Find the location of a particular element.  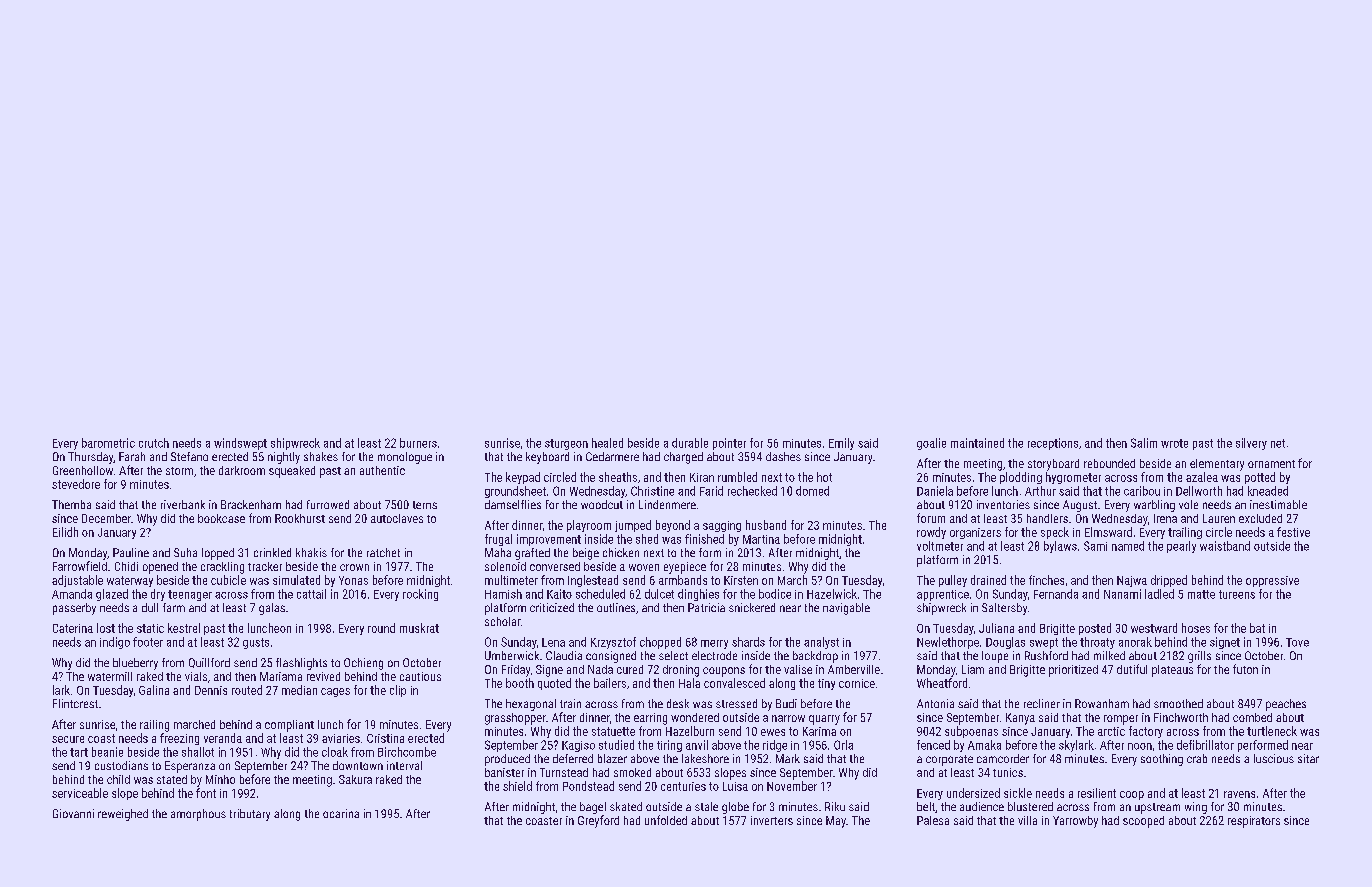

statuette is located at coordinates (613, 731).
